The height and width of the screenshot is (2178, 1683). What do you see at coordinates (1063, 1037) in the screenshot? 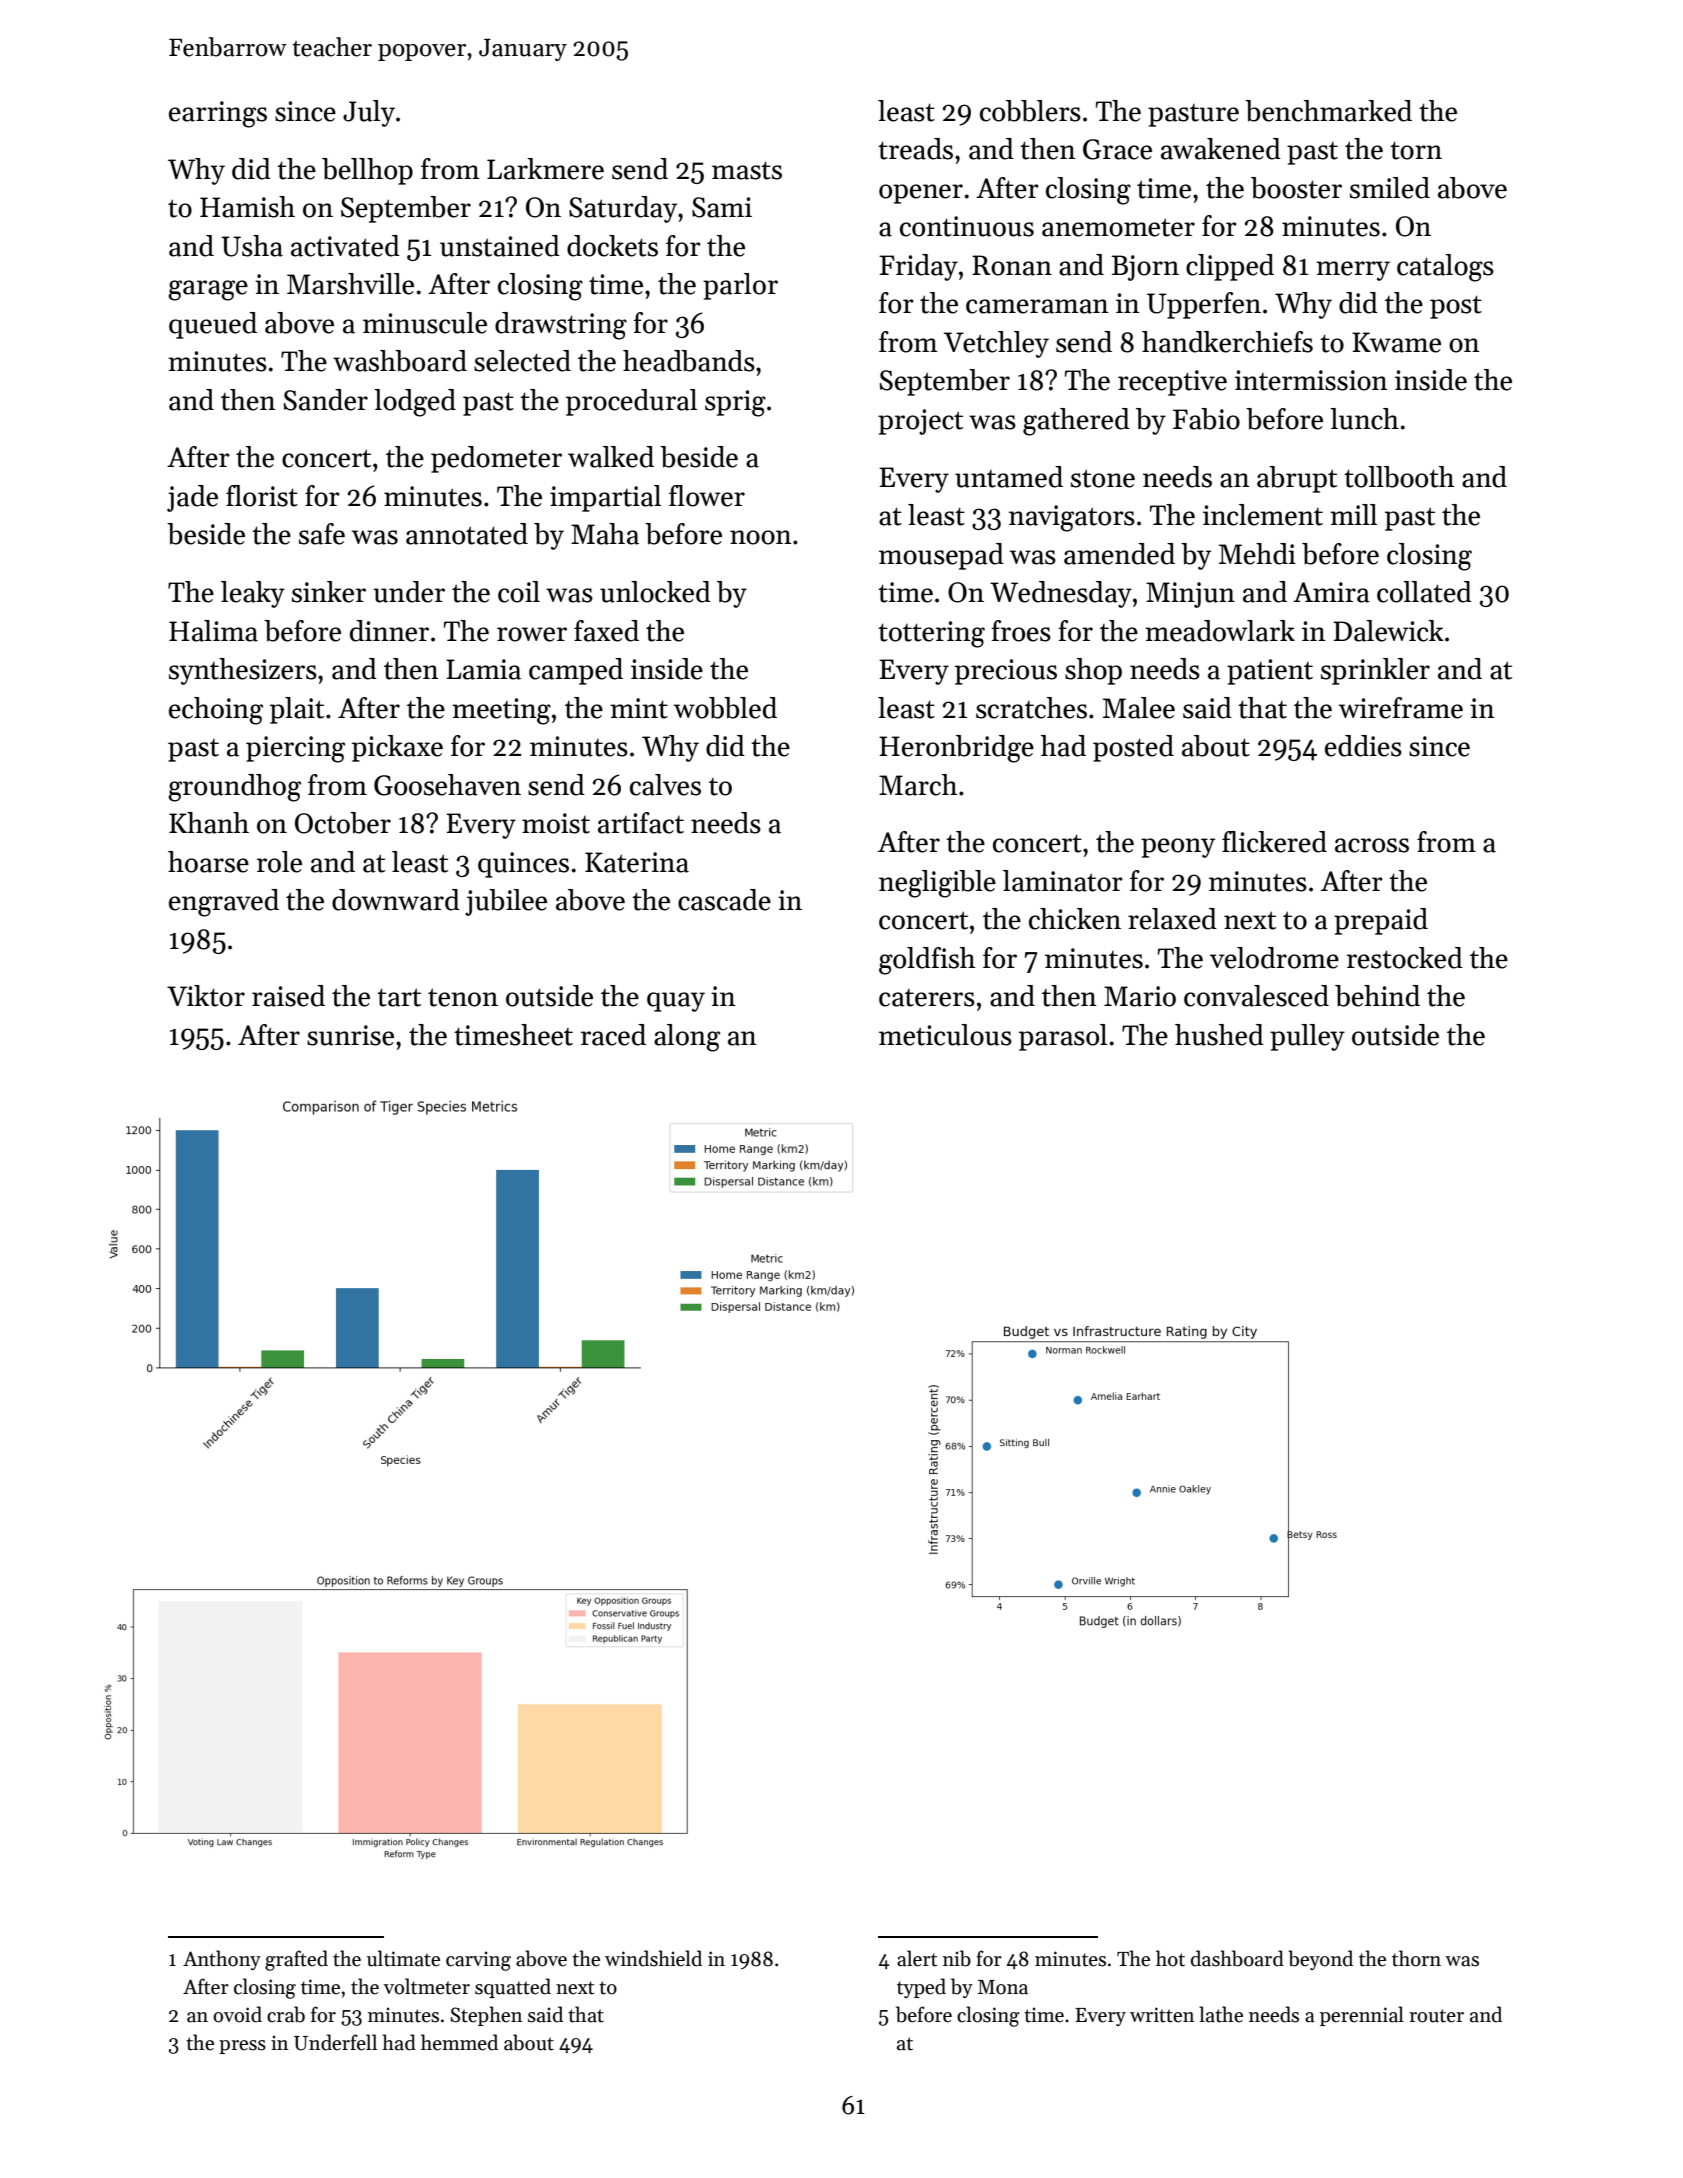
I see `parasol` at bounding box center [1063, 1037].
